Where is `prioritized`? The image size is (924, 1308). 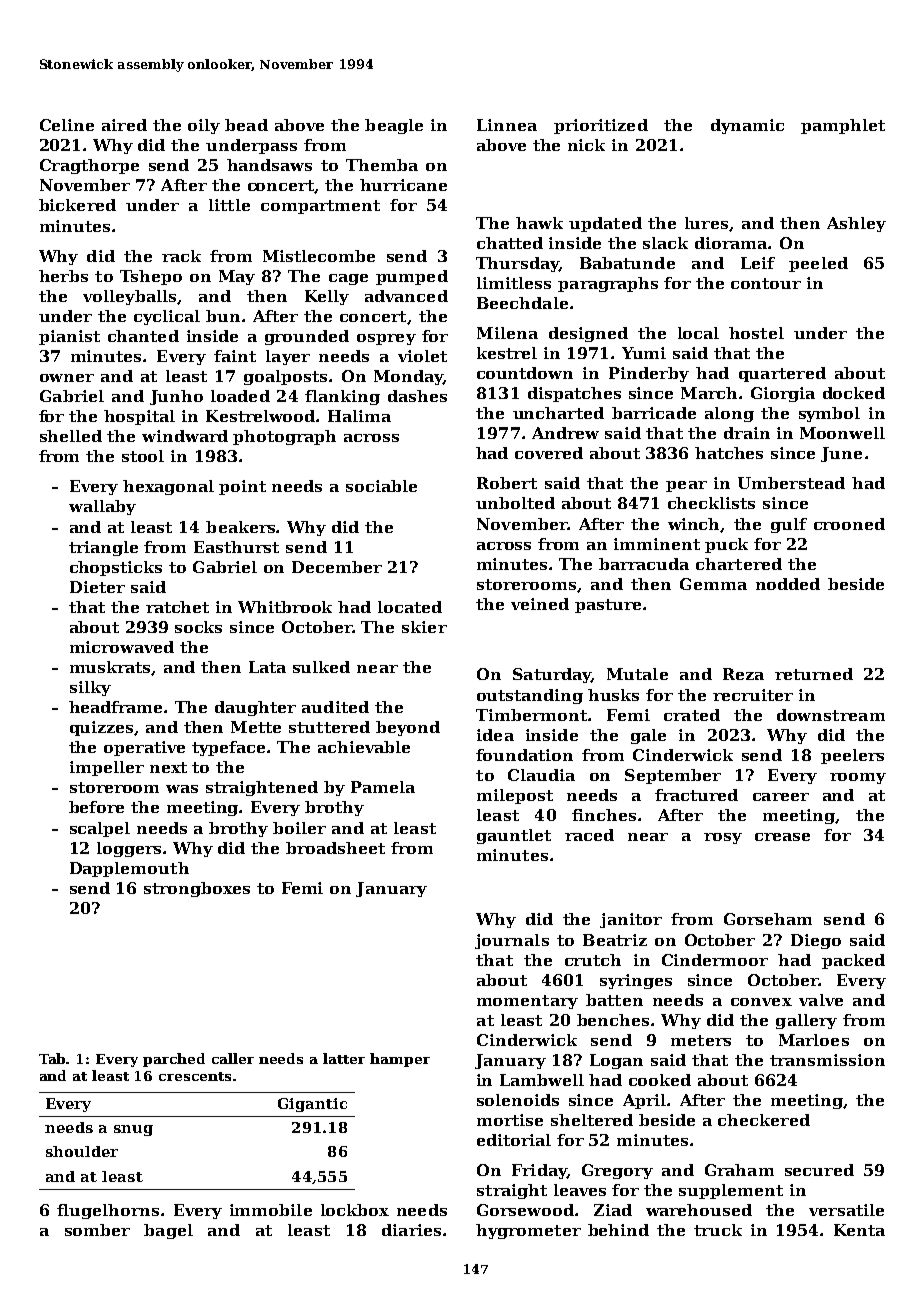
prioritized is located at coordinates (601, 126).
